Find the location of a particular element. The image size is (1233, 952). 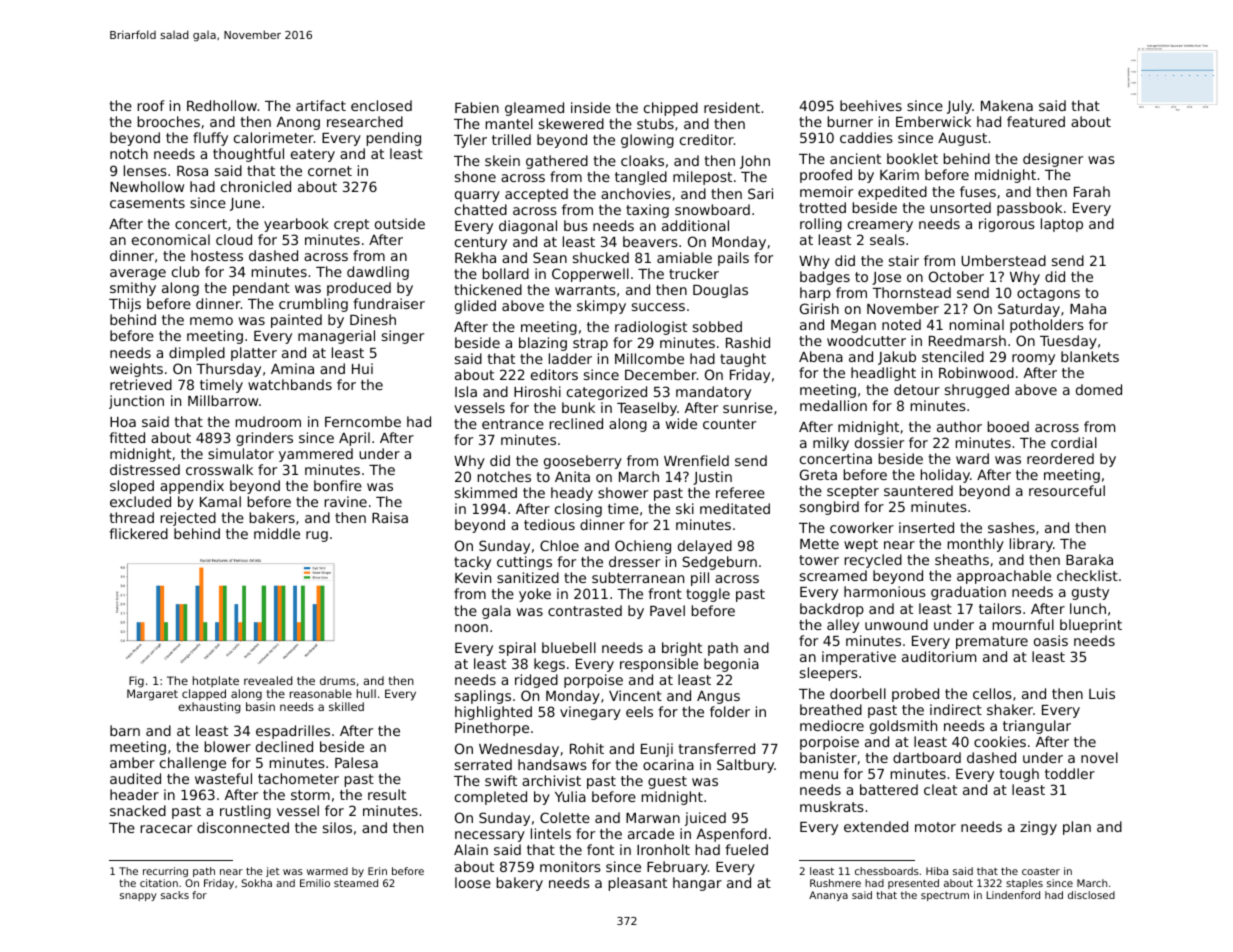

loose is located at coordinates (473, 882).
